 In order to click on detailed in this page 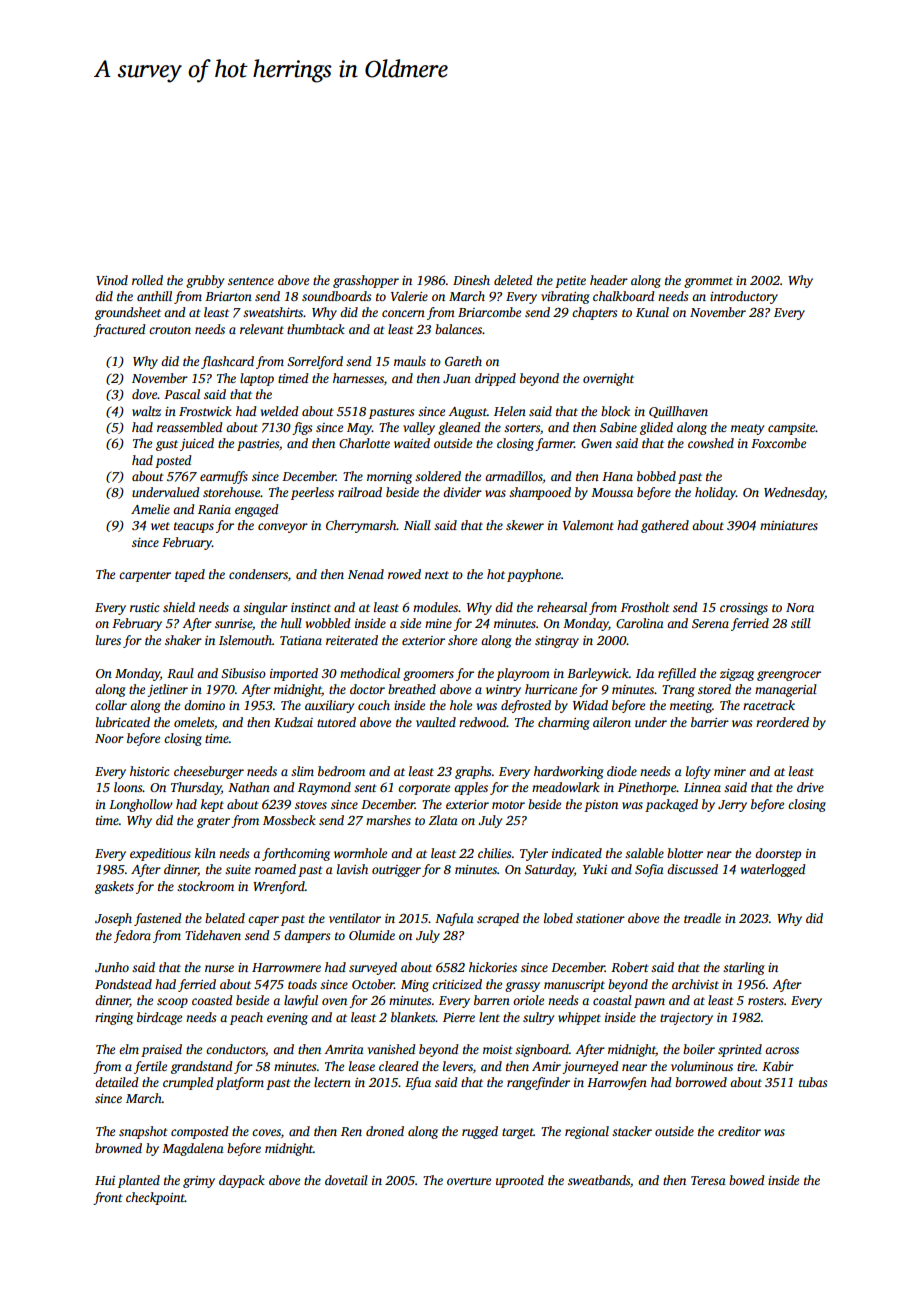, I will do `click(117, 1082)`.
